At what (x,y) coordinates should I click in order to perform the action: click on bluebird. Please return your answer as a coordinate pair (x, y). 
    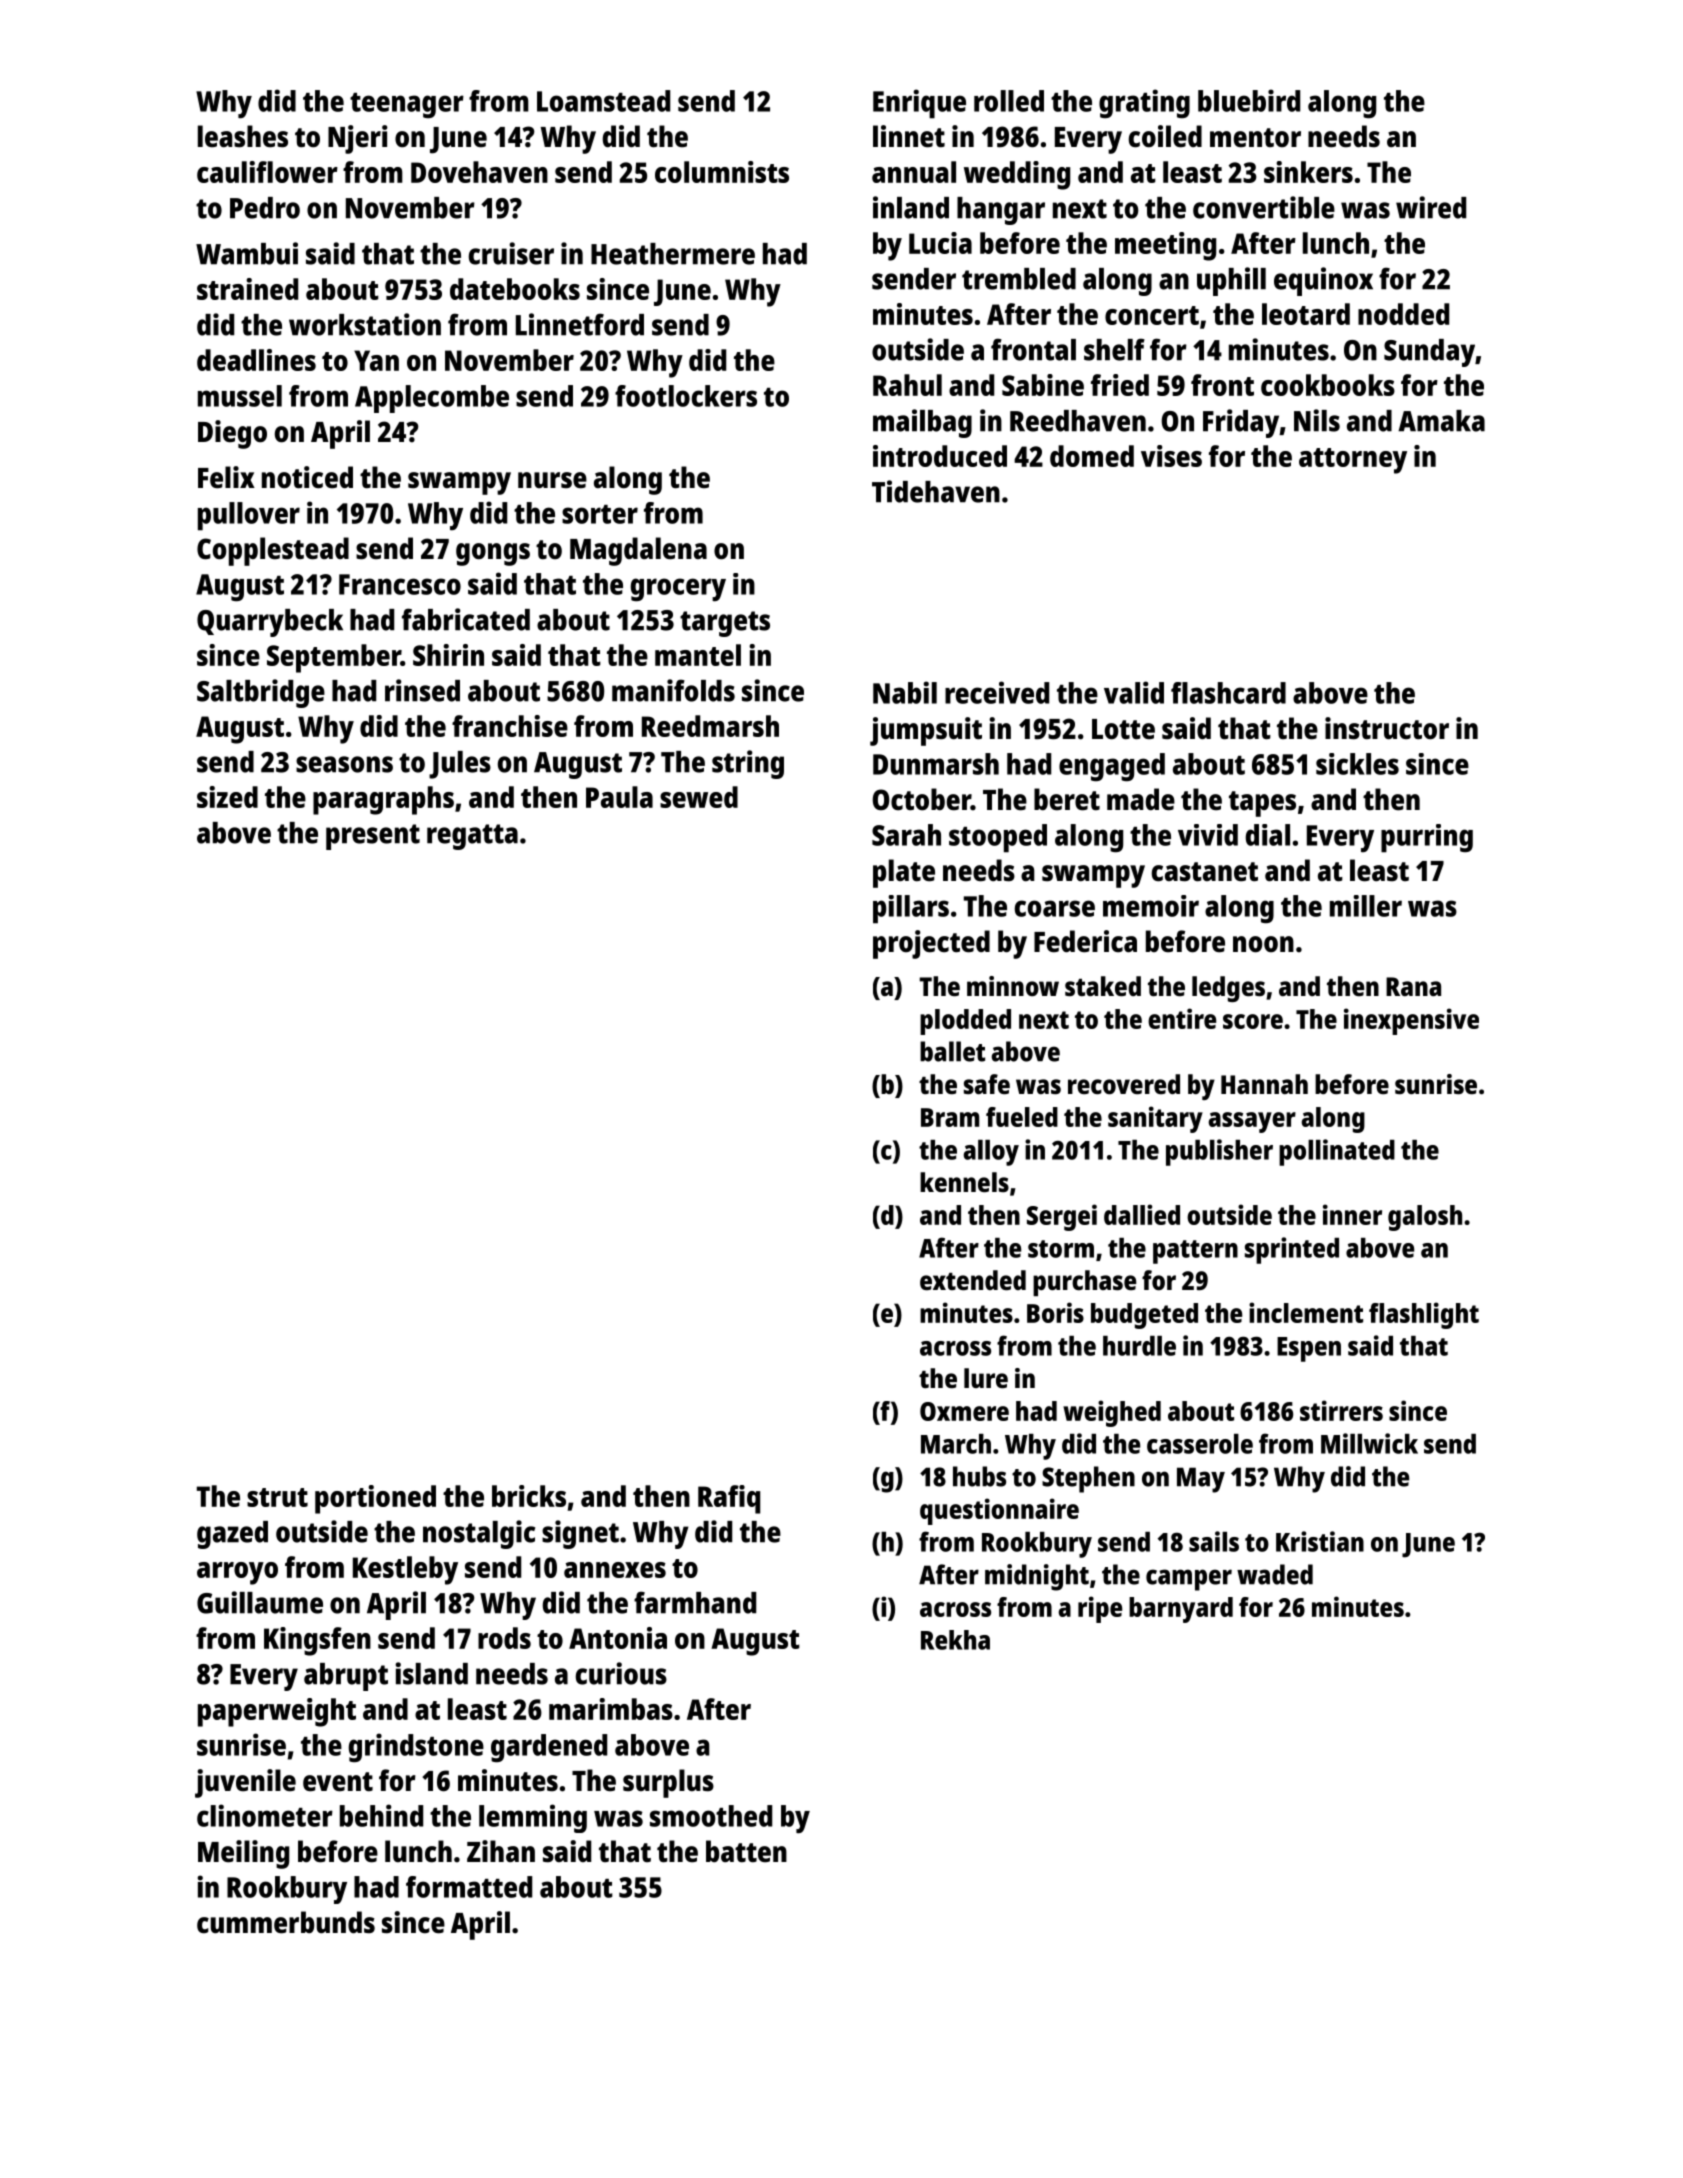
    Looking at the image, I should click on (1249, 100).
